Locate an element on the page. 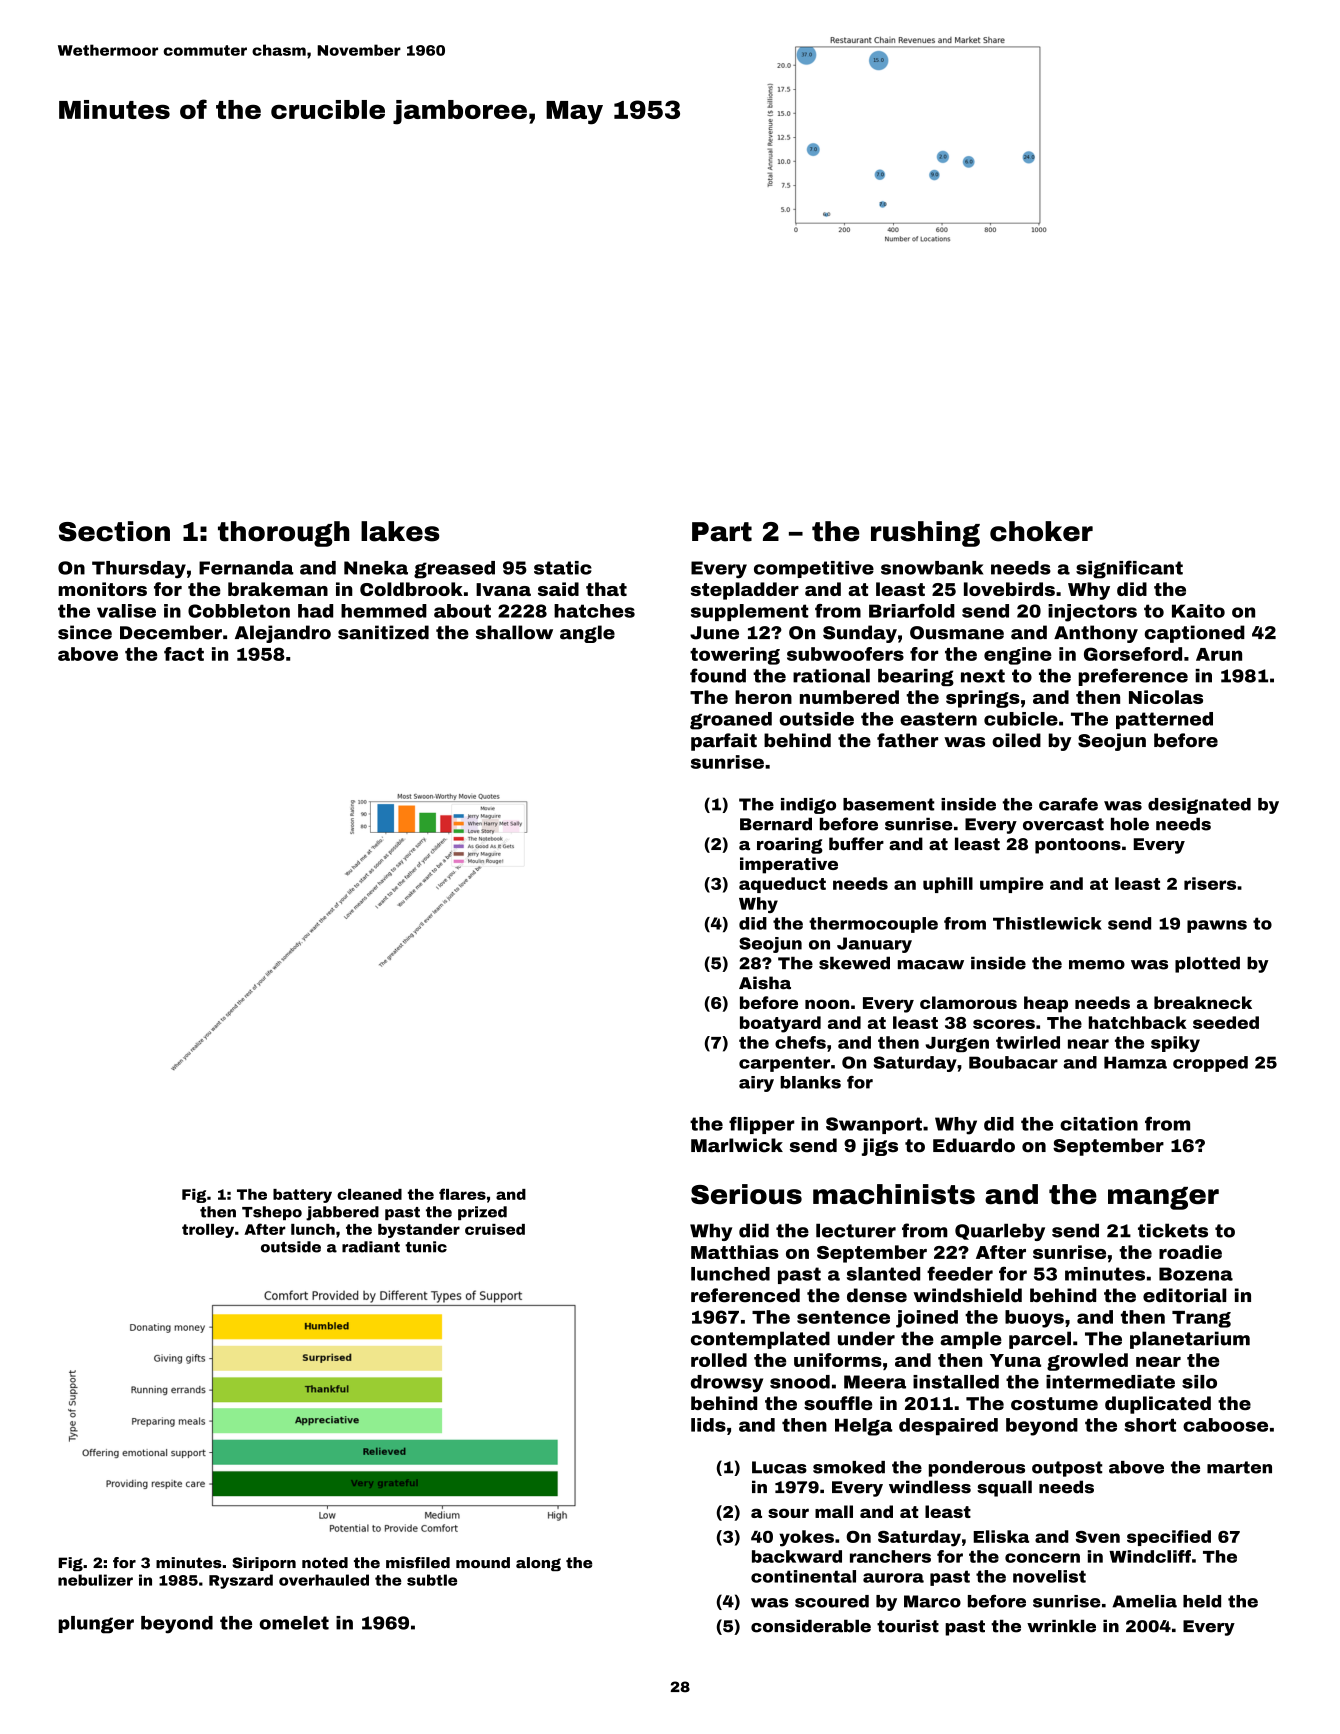 The width and height of the image is (1340, 1734). Siriporn is located at coordinates (264, 1564).
